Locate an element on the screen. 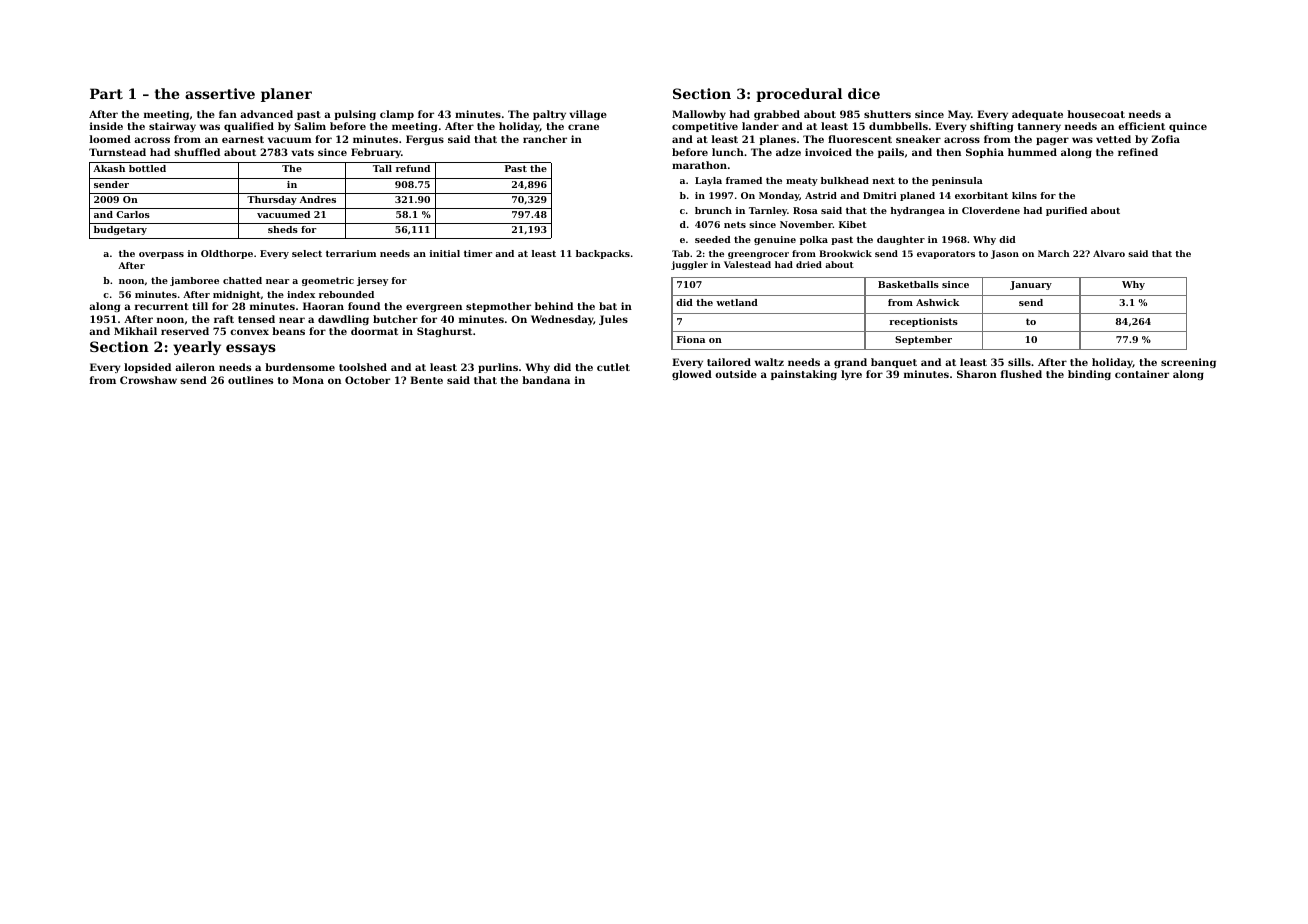 The width and height of the screenshot is (1308, 924). behind is located at coordinates (554, 306).
